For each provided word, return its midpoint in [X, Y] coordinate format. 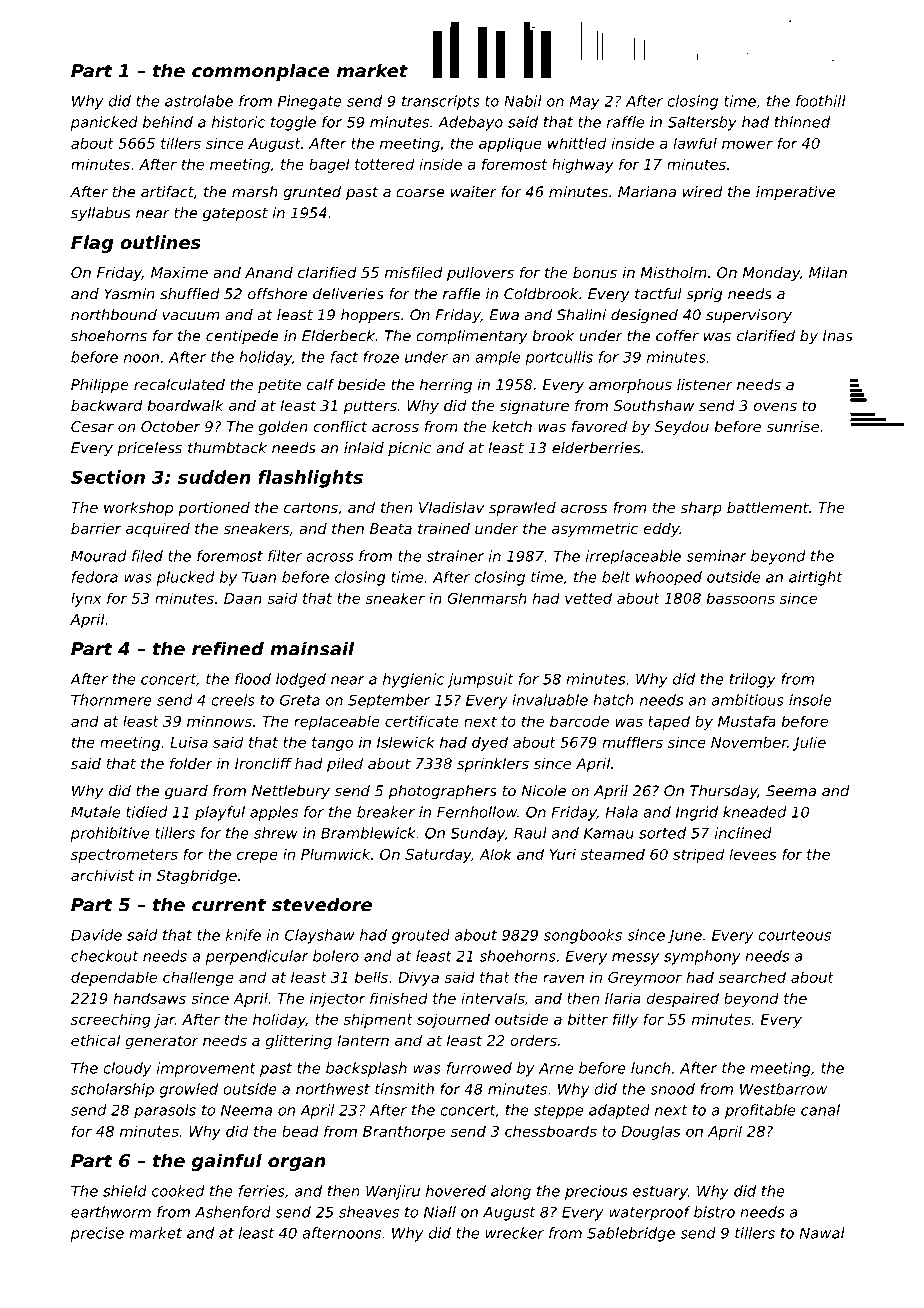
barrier [96, 528]
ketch [512, 426]
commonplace [260, 72]
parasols [165, 1111]
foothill [821, 101]
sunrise [793, 426]
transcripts [441, 102]
